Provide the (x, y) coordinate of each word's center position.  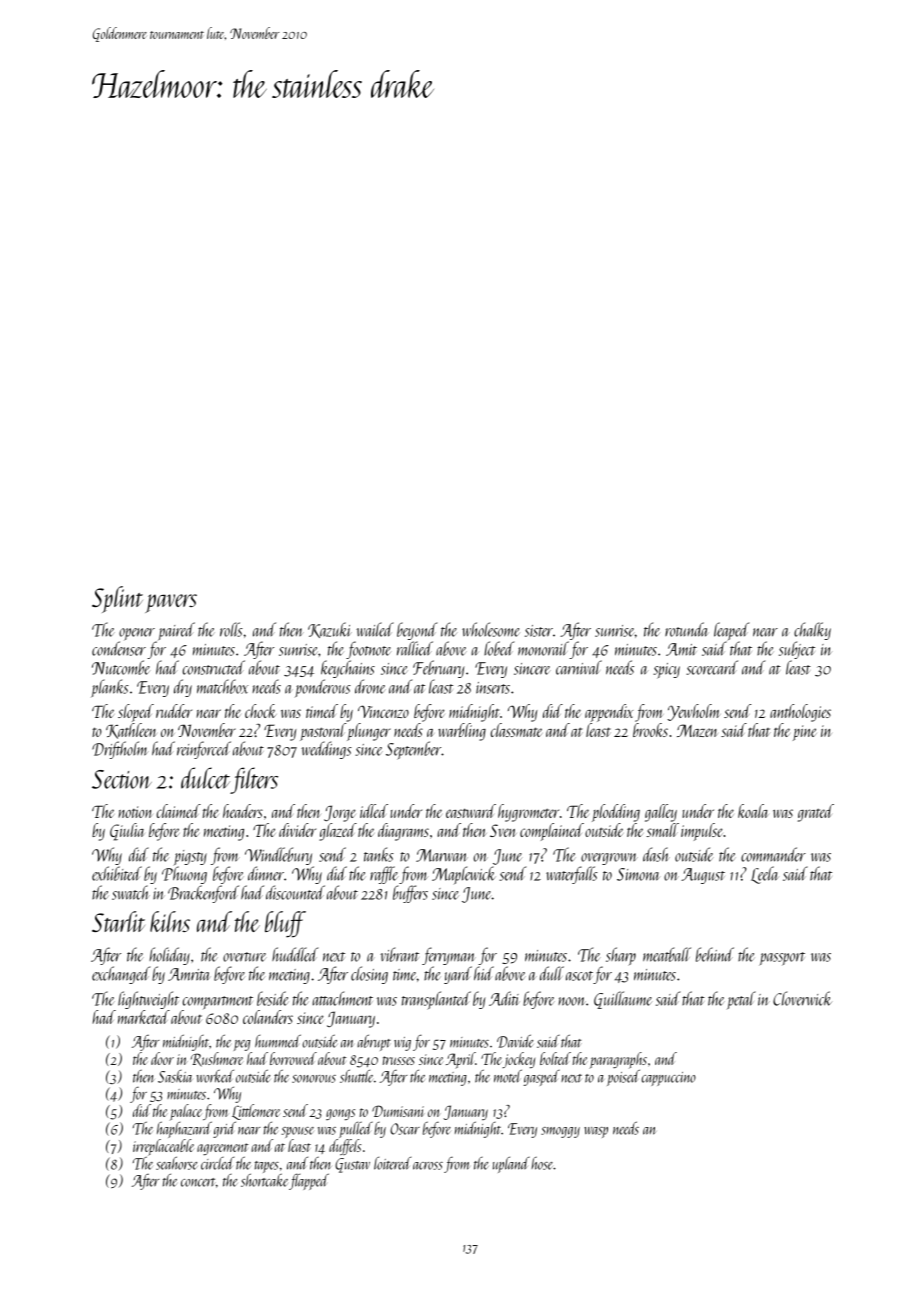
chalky (812, 631)
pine (805, 733)
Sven (503, 830)
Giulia (127, 832)
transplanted (436, 1000)
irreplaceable (163, 1147)
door (162, 1058)
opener (137, 634)
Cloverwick (802, 998)
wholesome (491, 629)
